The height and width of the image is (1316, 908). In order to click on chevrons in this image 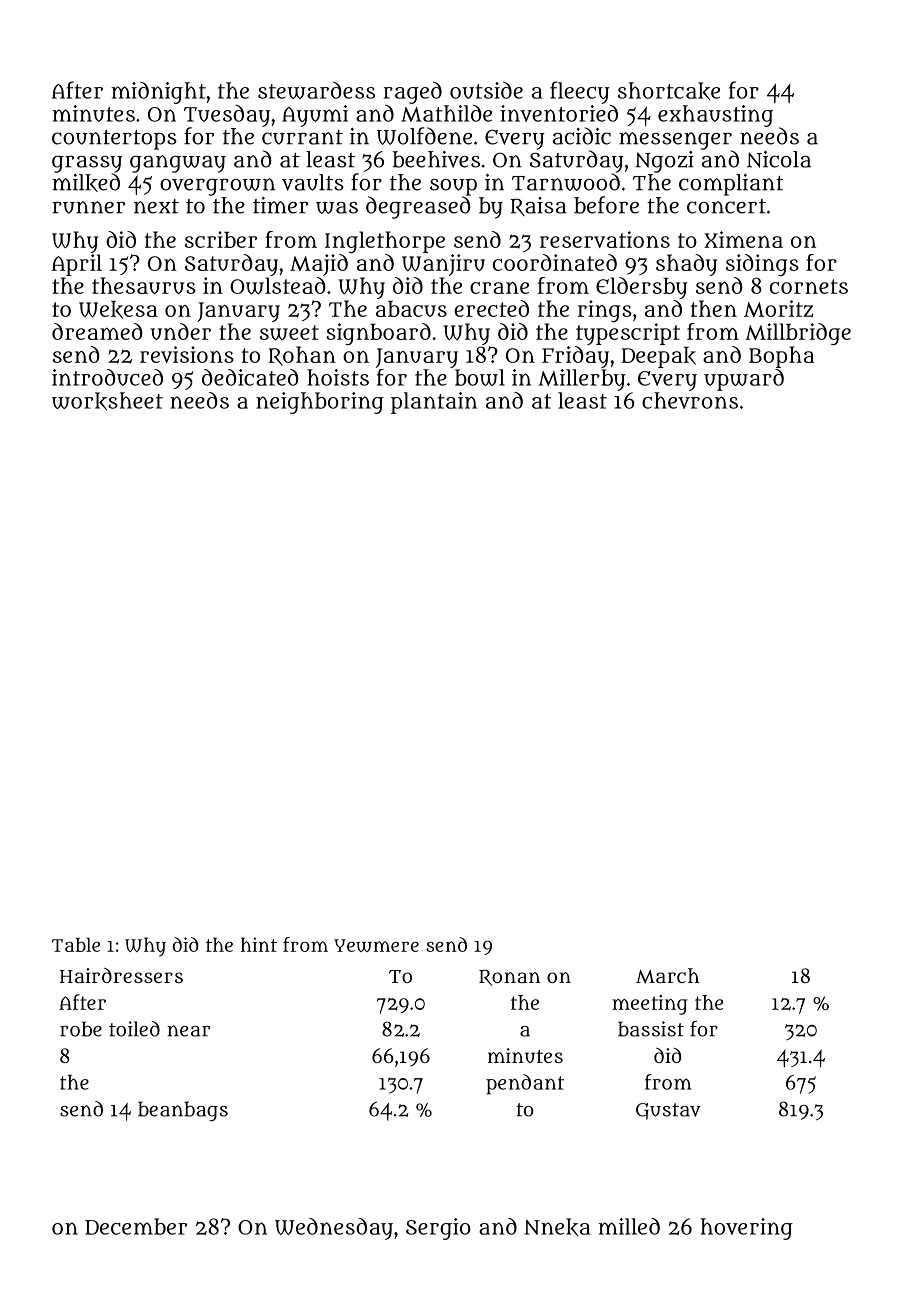, I will do `click(690, 400)`.
